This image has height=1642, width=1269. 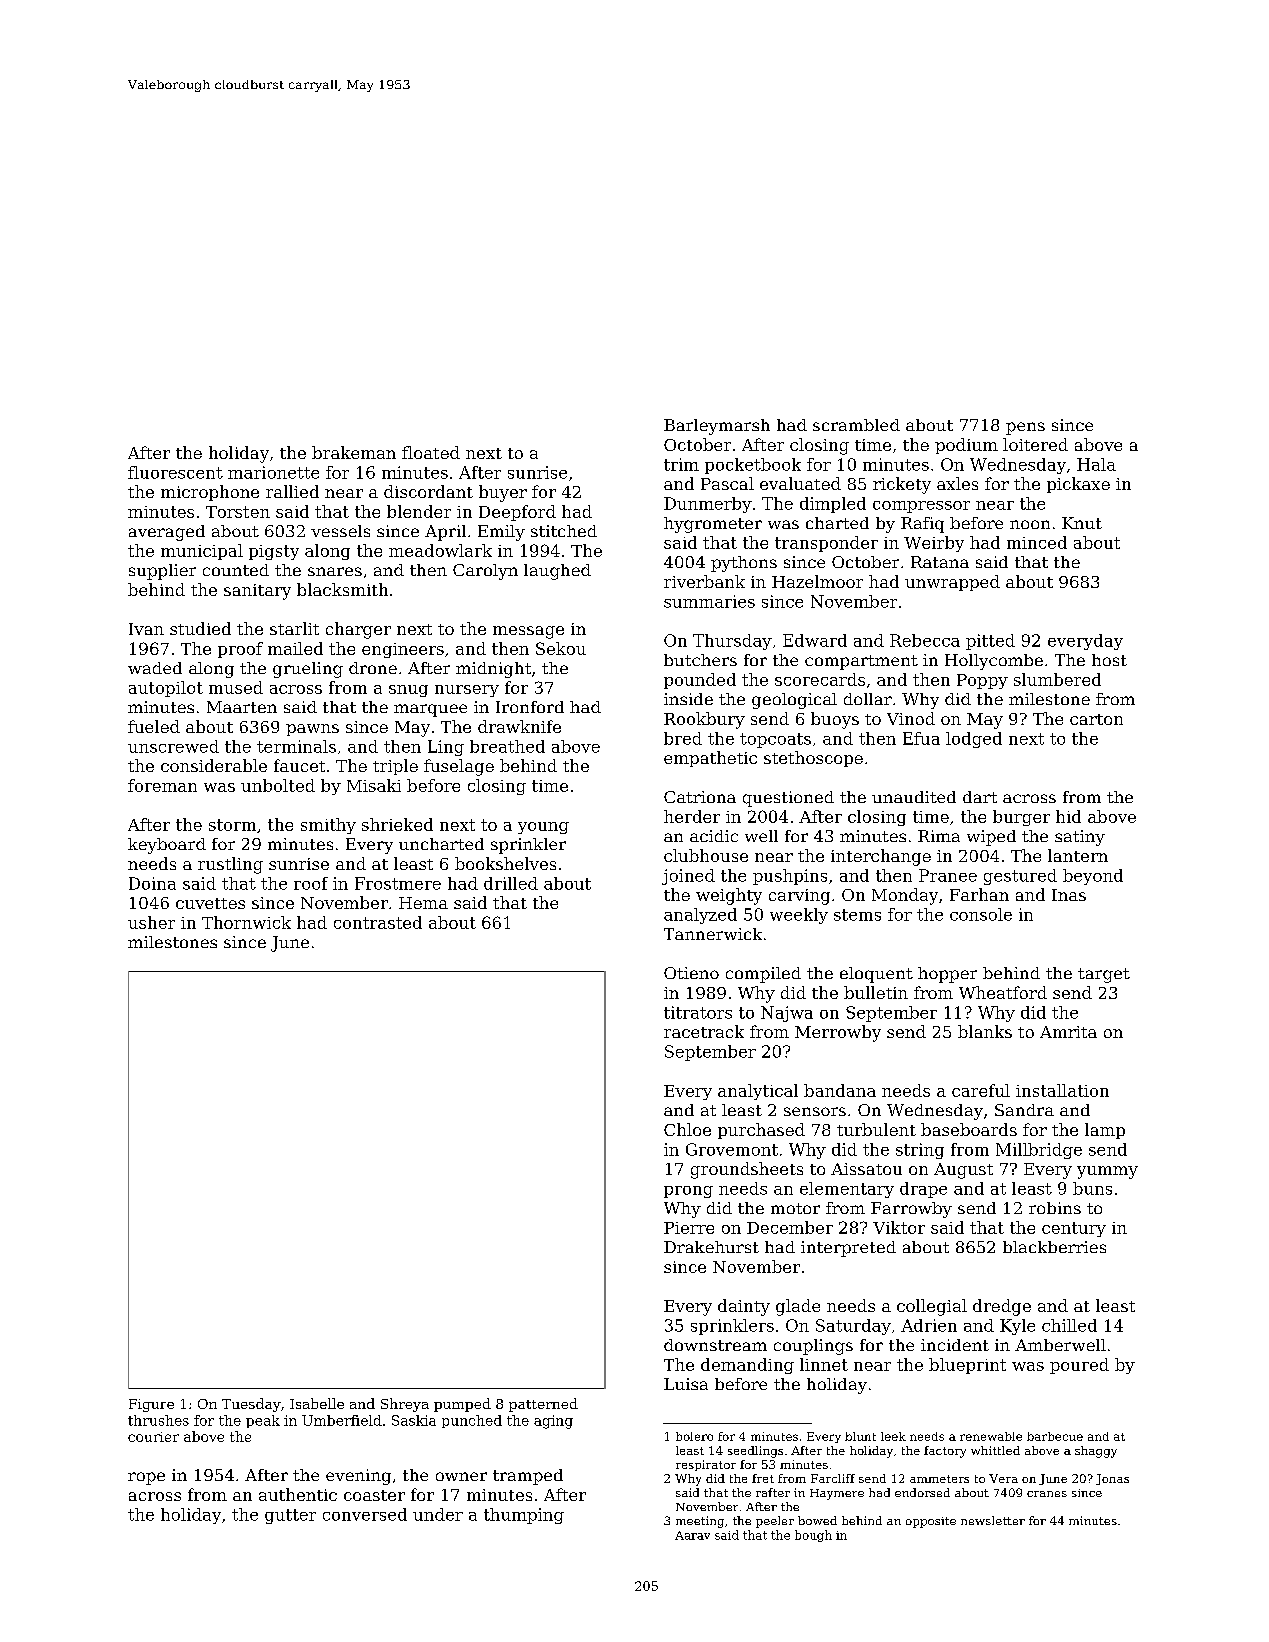 What do you see at coordinates (151, 1405) in the image?
I see `Figure` at bounding box center [151, 1405].
